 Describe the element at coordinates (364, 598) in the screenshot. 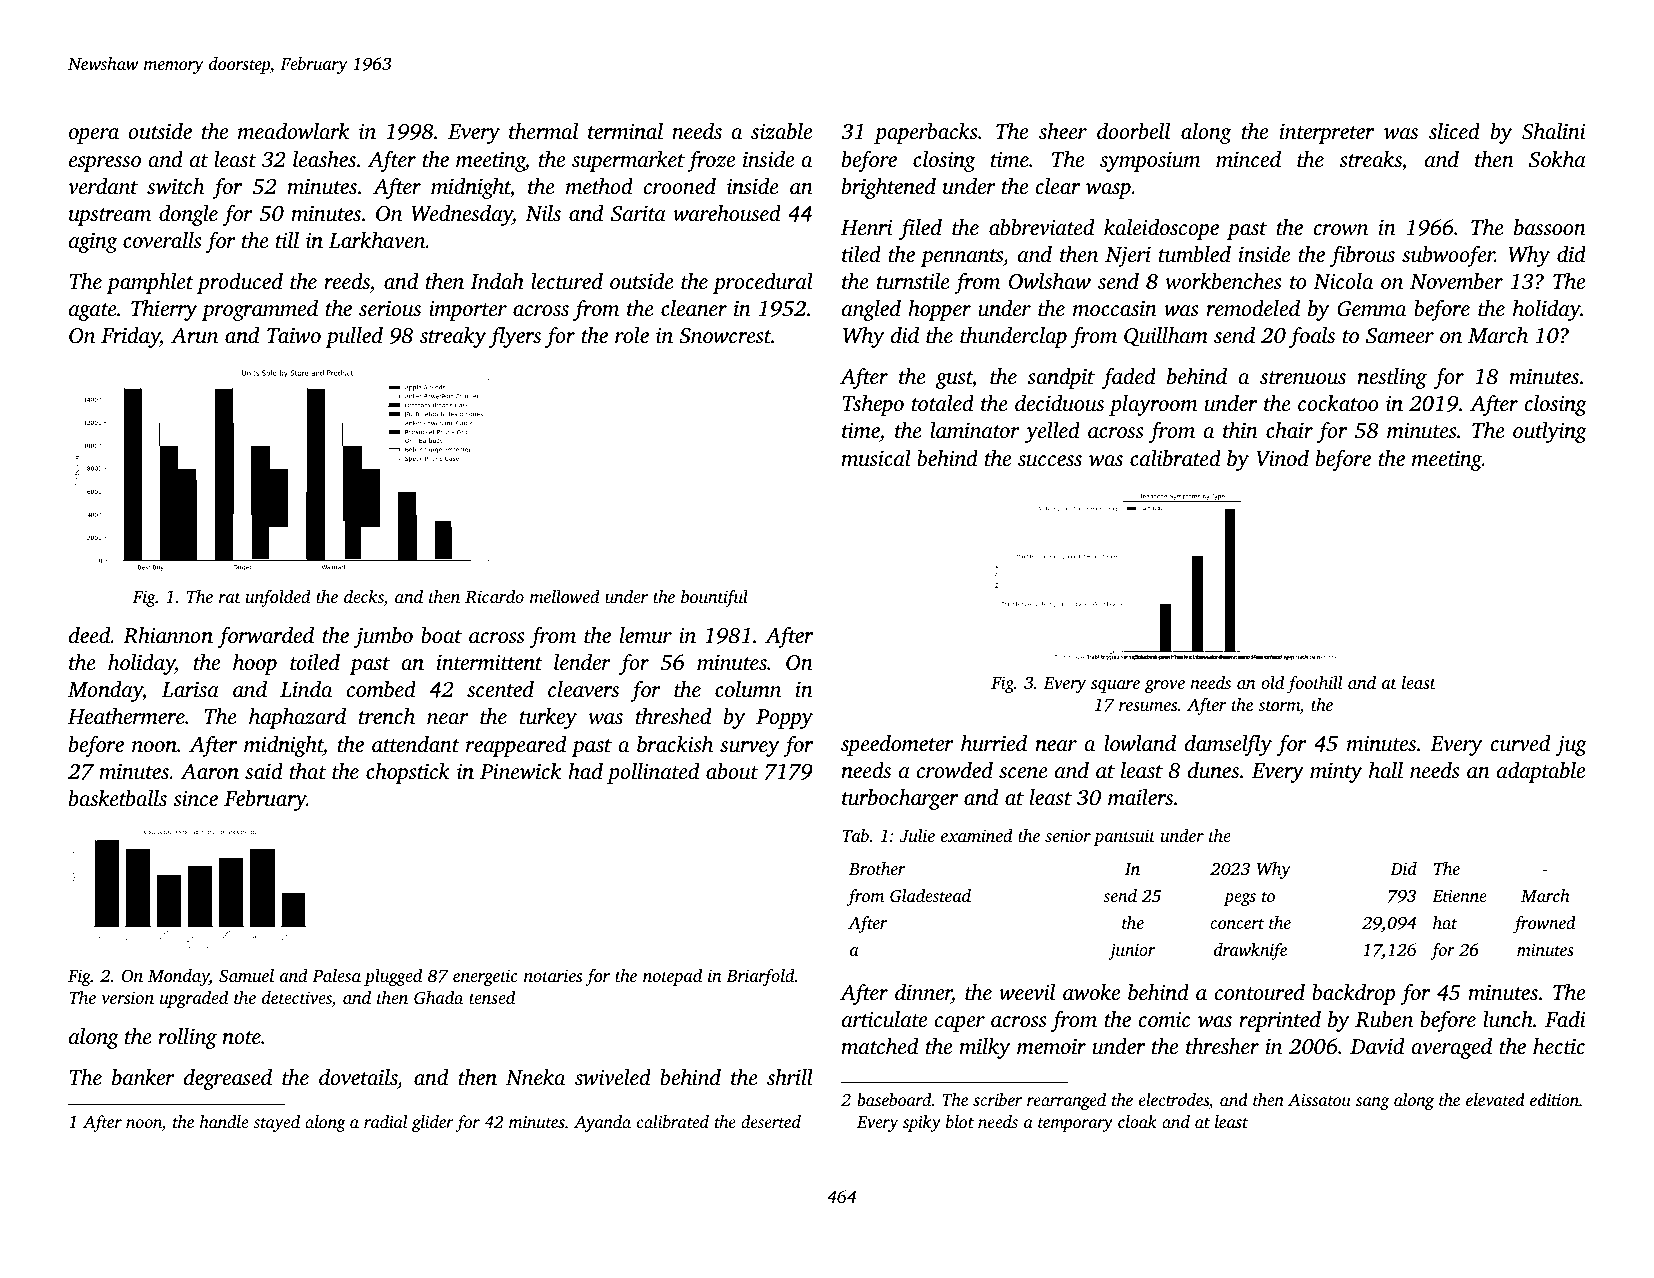

I see `decks` at that location.
